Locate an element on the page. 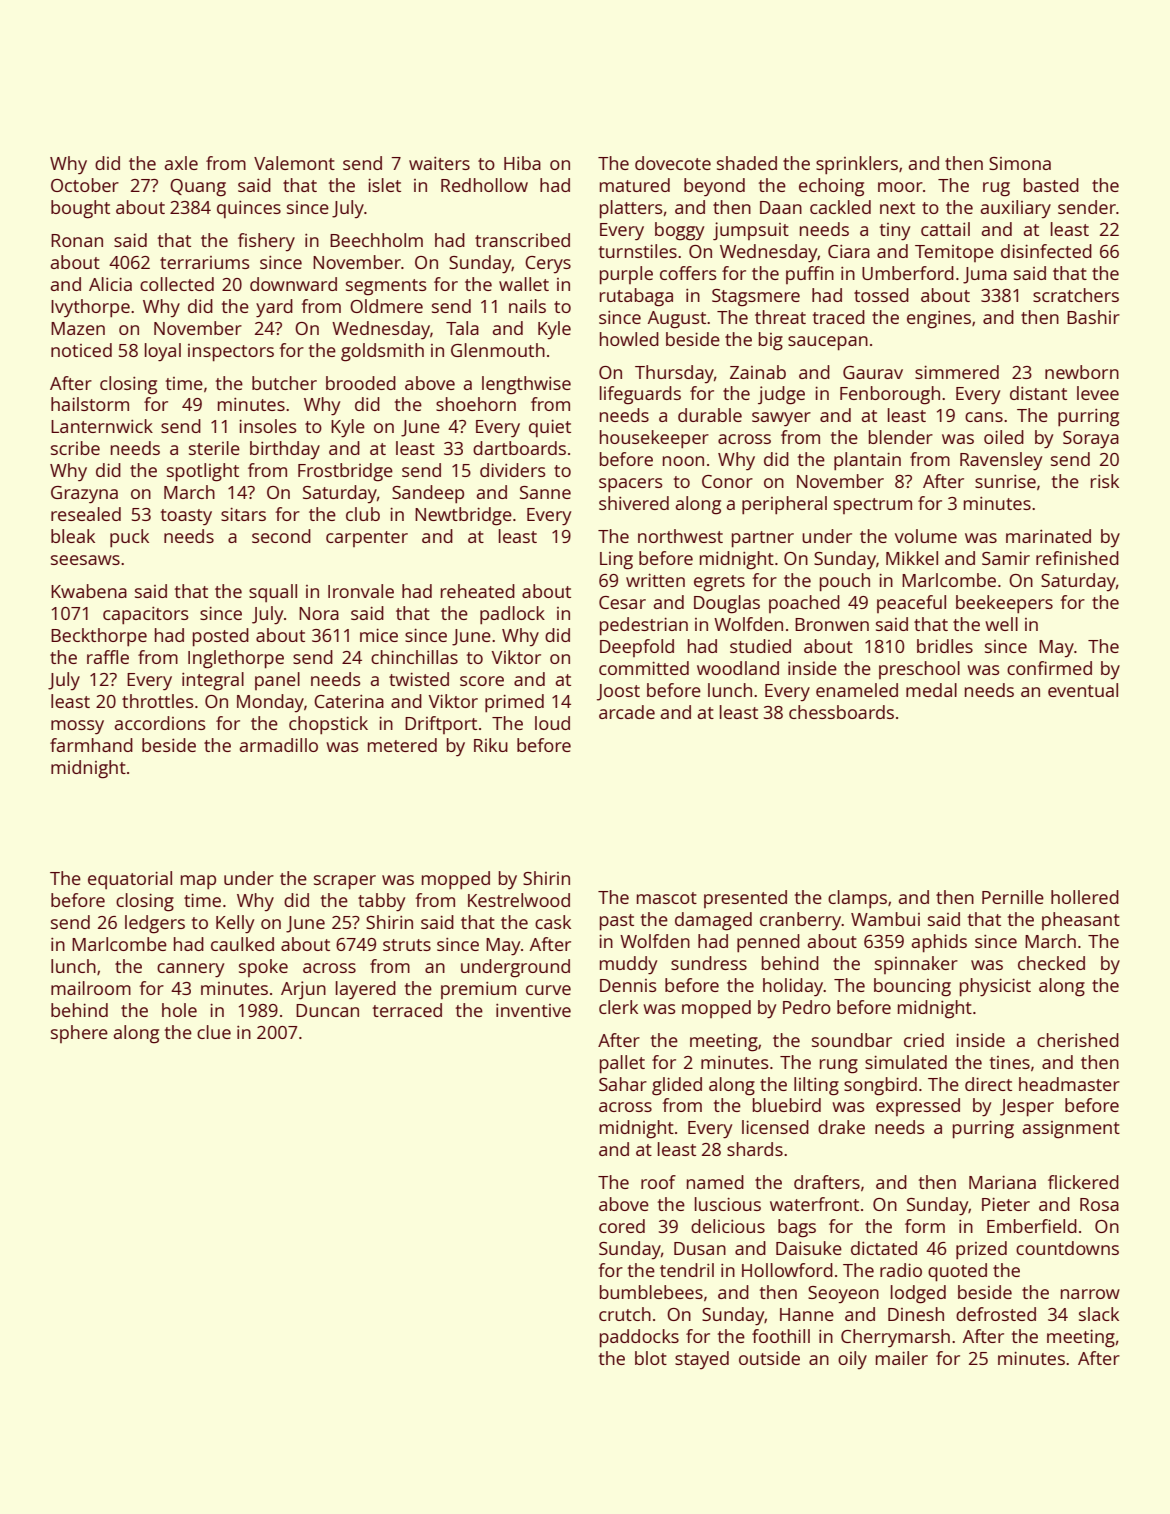 This page has width=1170, height=1514. form is located at coordinates (925, 1226).
